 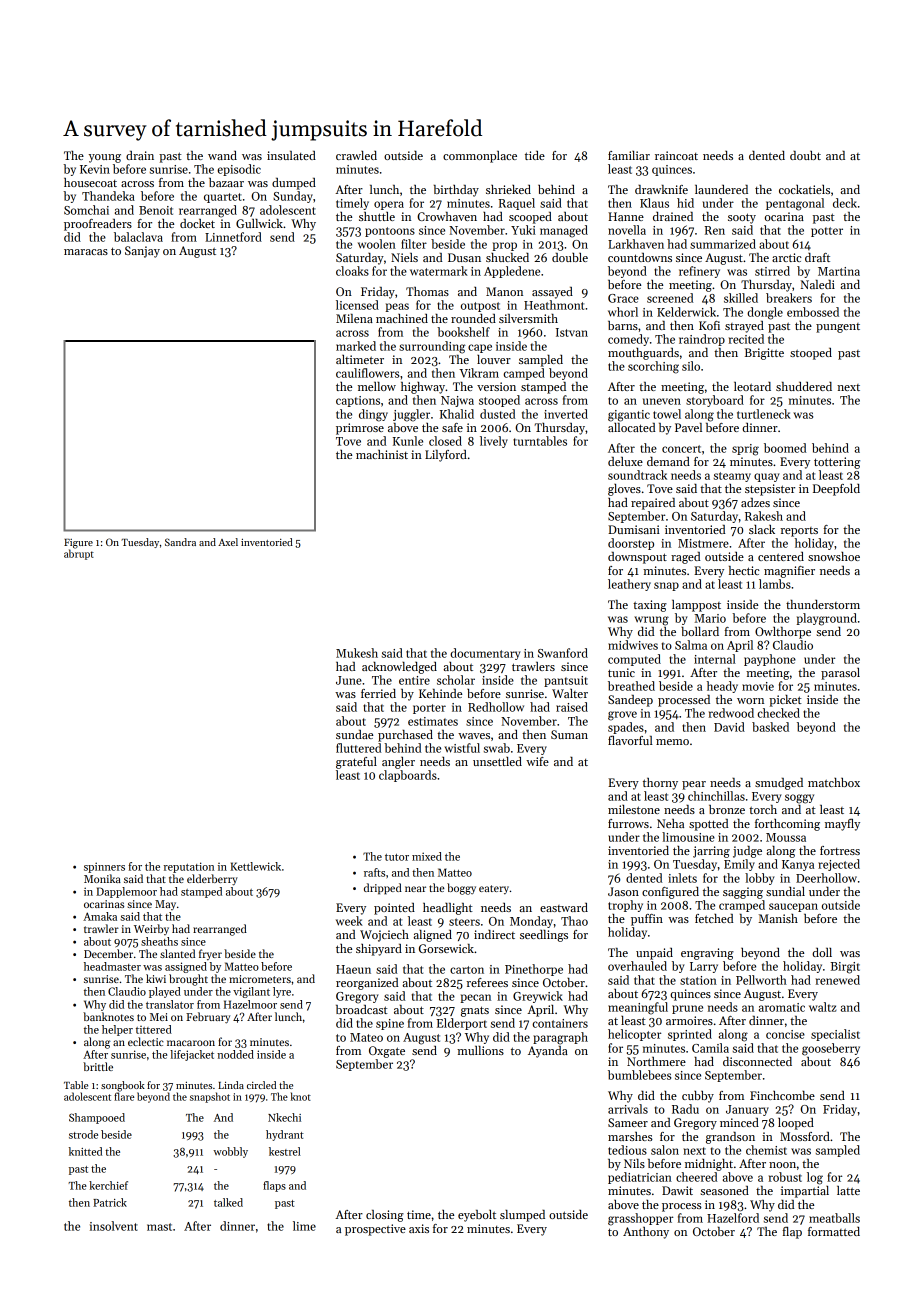 What do you see at coordinates (715, 401) in the screenshot?
I see `storyboard` at bounding box center [715, 401].
